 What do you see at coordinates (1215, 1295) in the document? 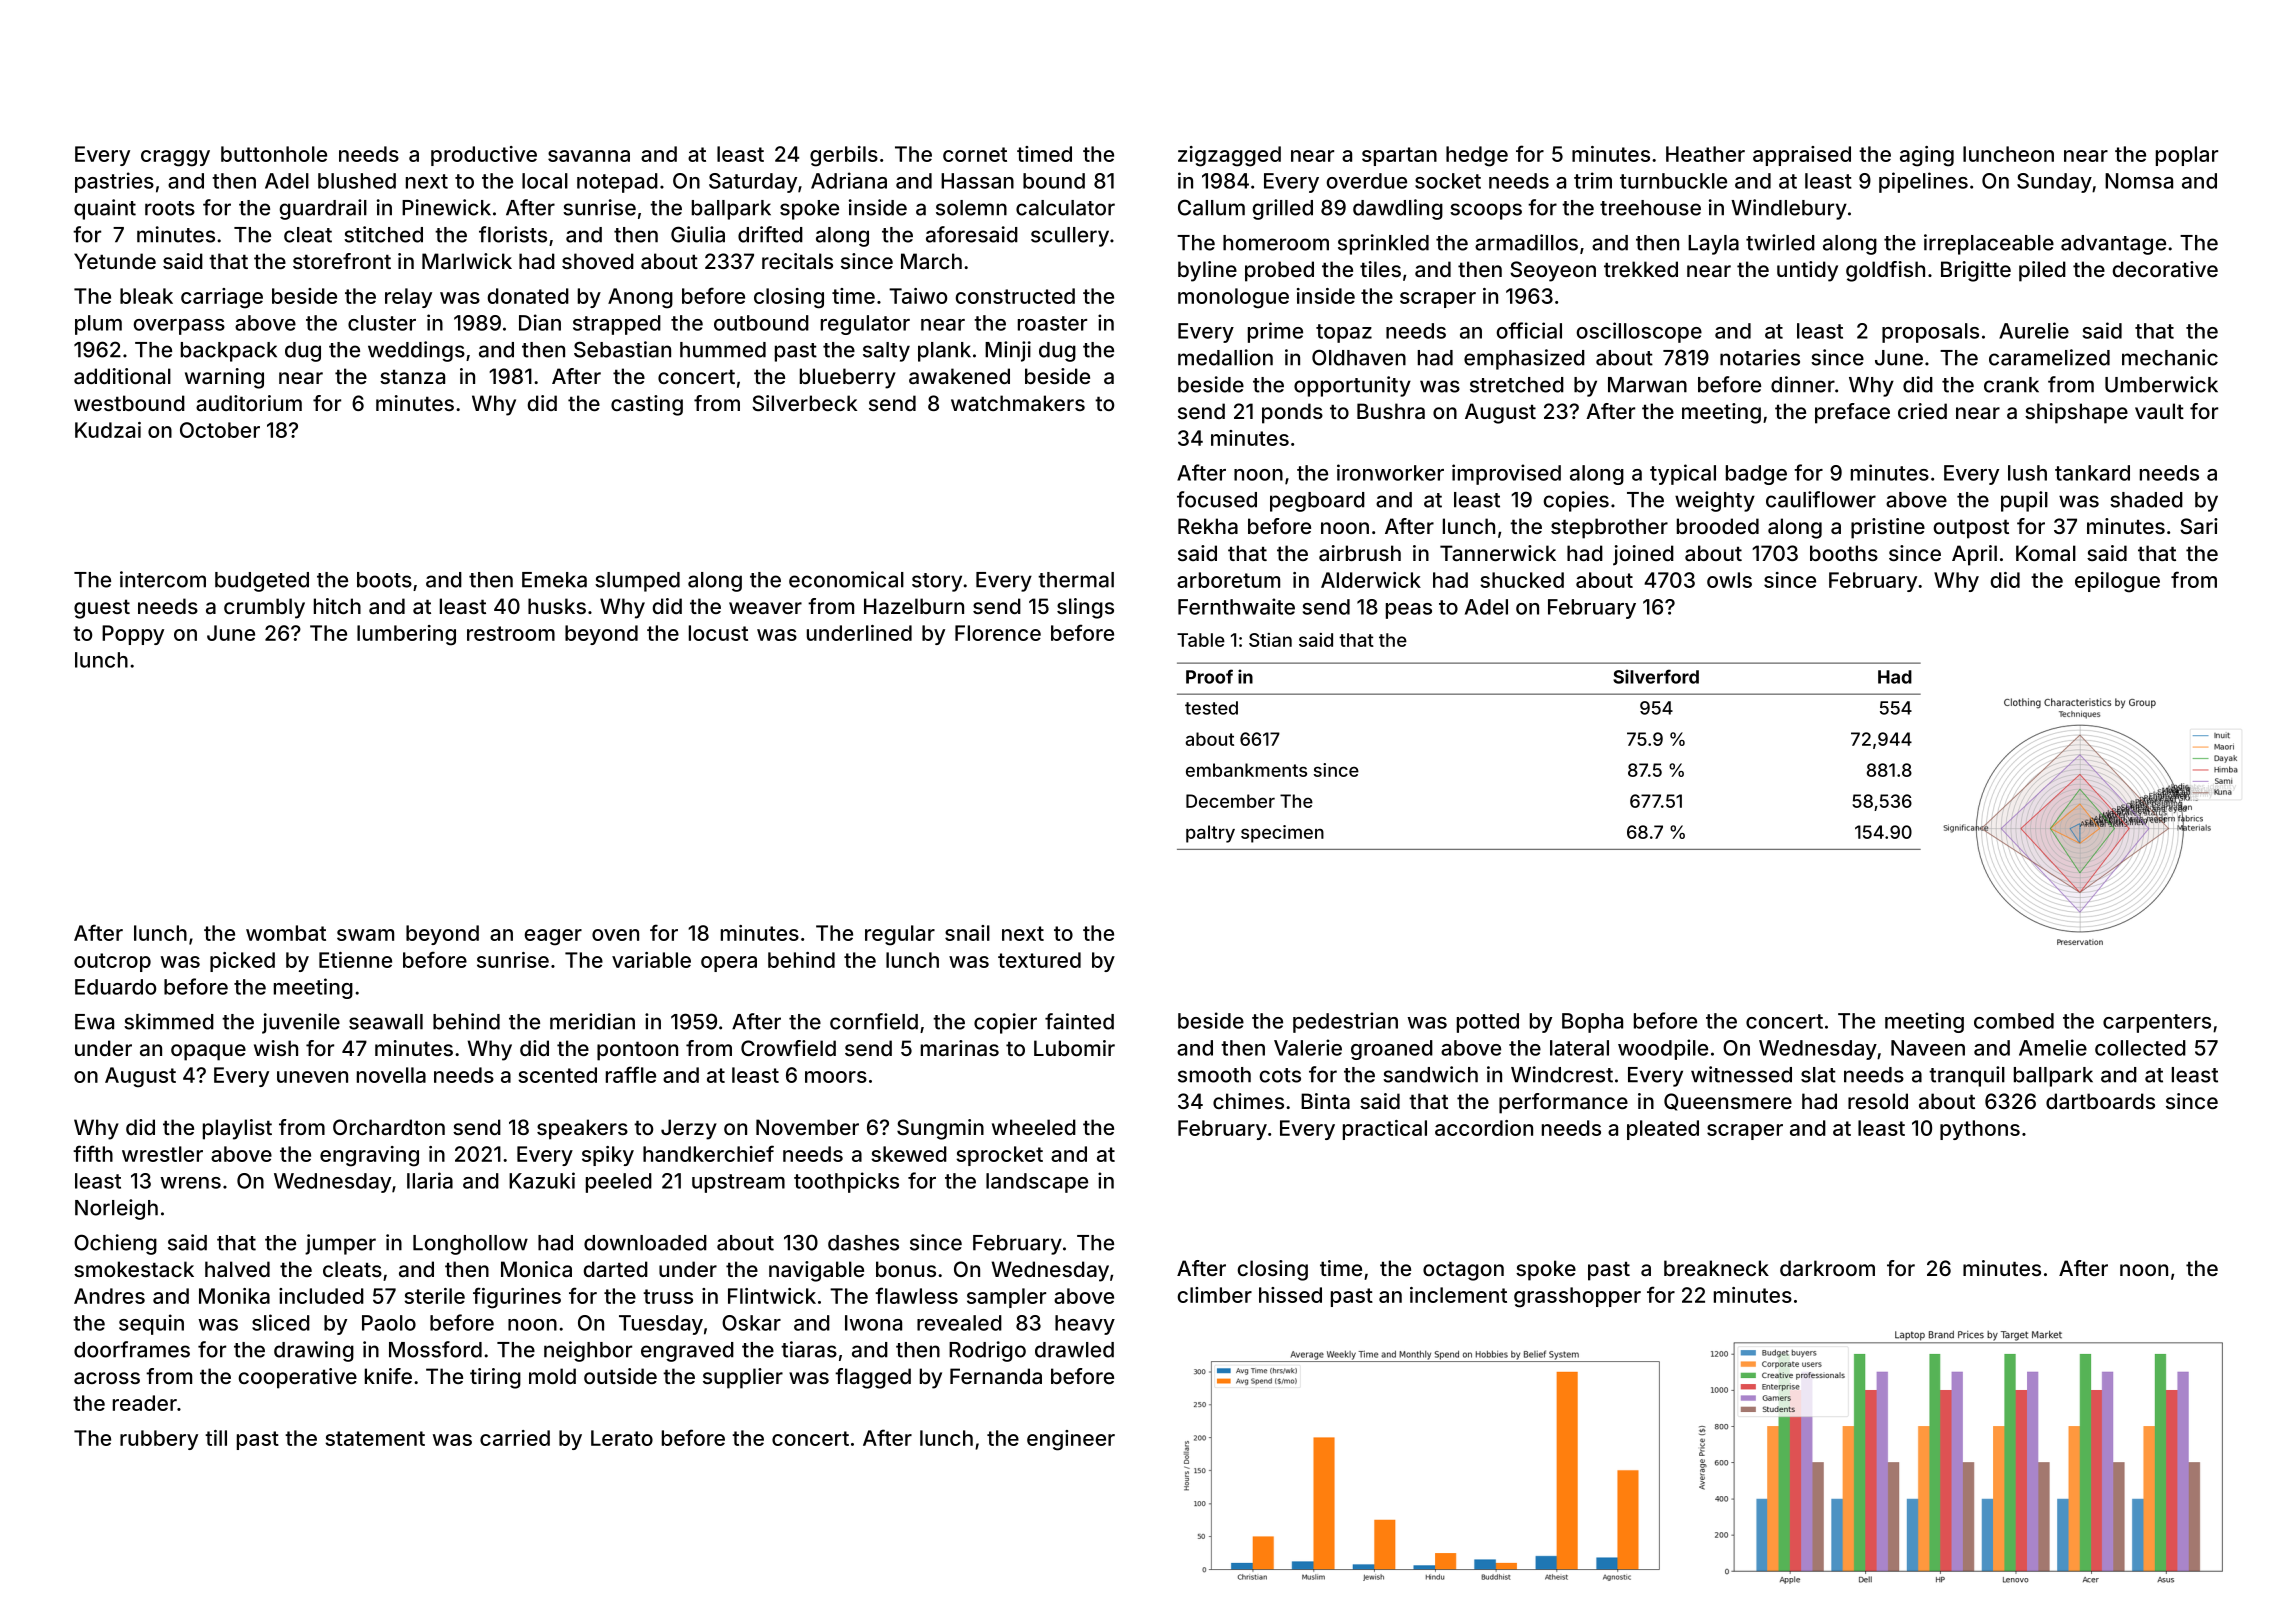
I see `climber` at bounding box center [1215, 1295].
